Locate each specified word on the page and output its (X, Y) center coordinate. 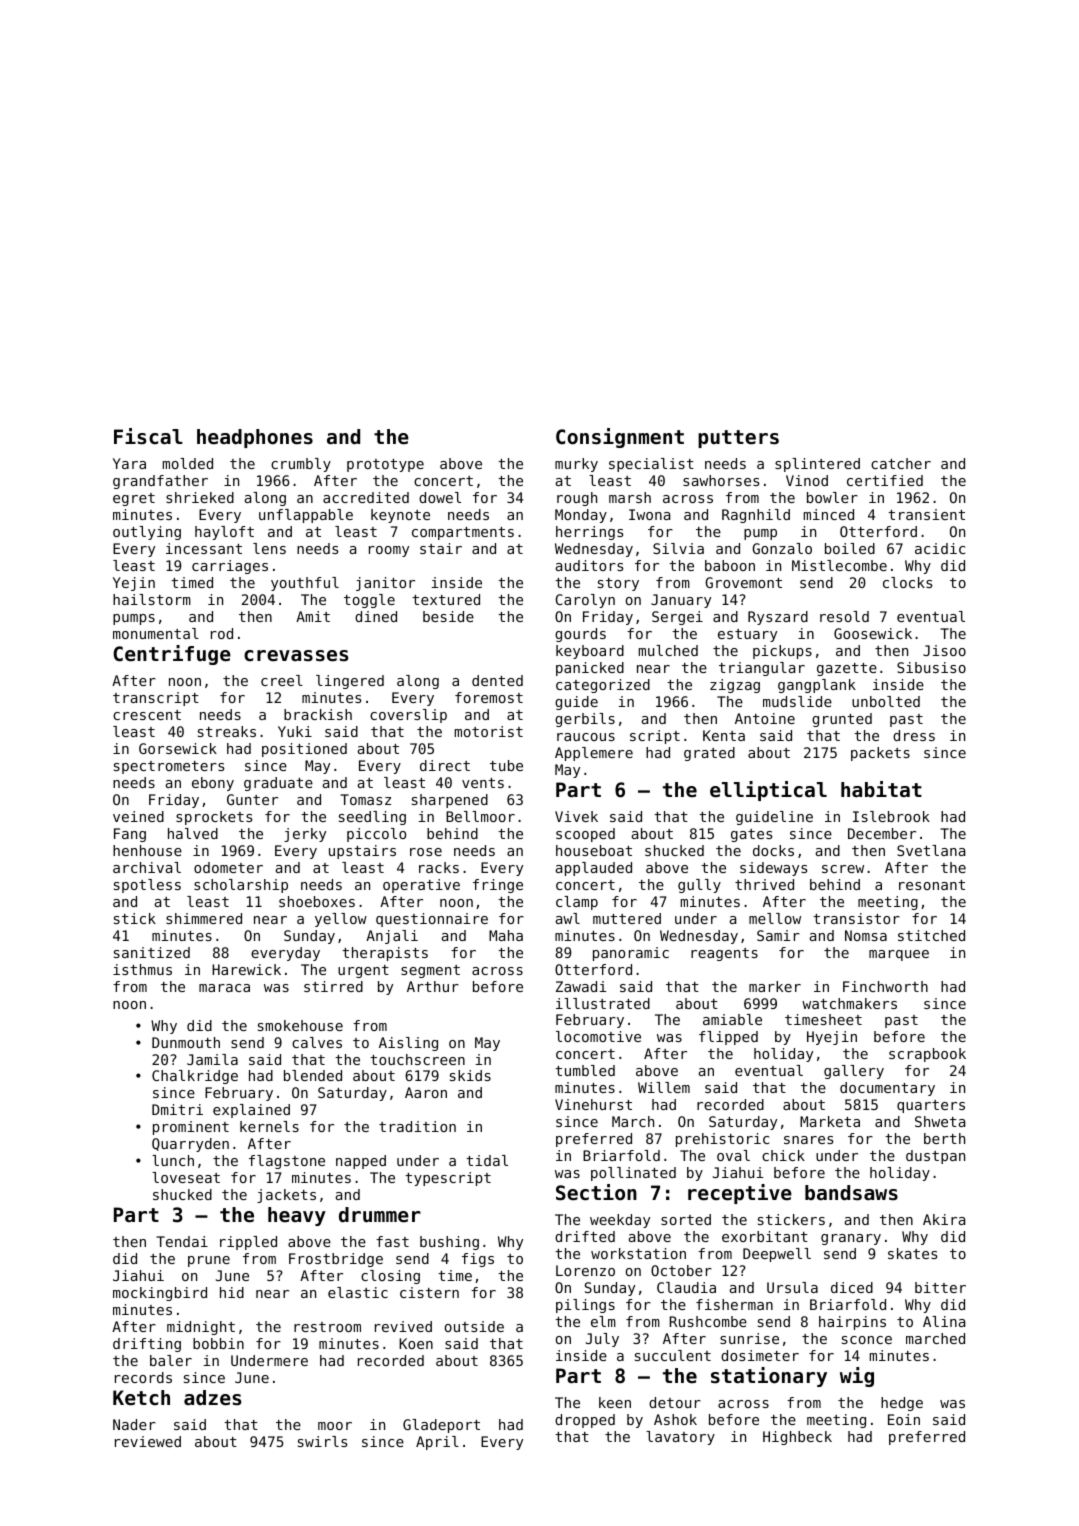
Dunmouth (186, 1042)
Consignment (620, 438)
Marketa (830, 1121)
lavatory (680, 1438)
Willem (664, 1087)
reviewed (148, 1441)
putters (738, 439)
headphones (255, 438)
